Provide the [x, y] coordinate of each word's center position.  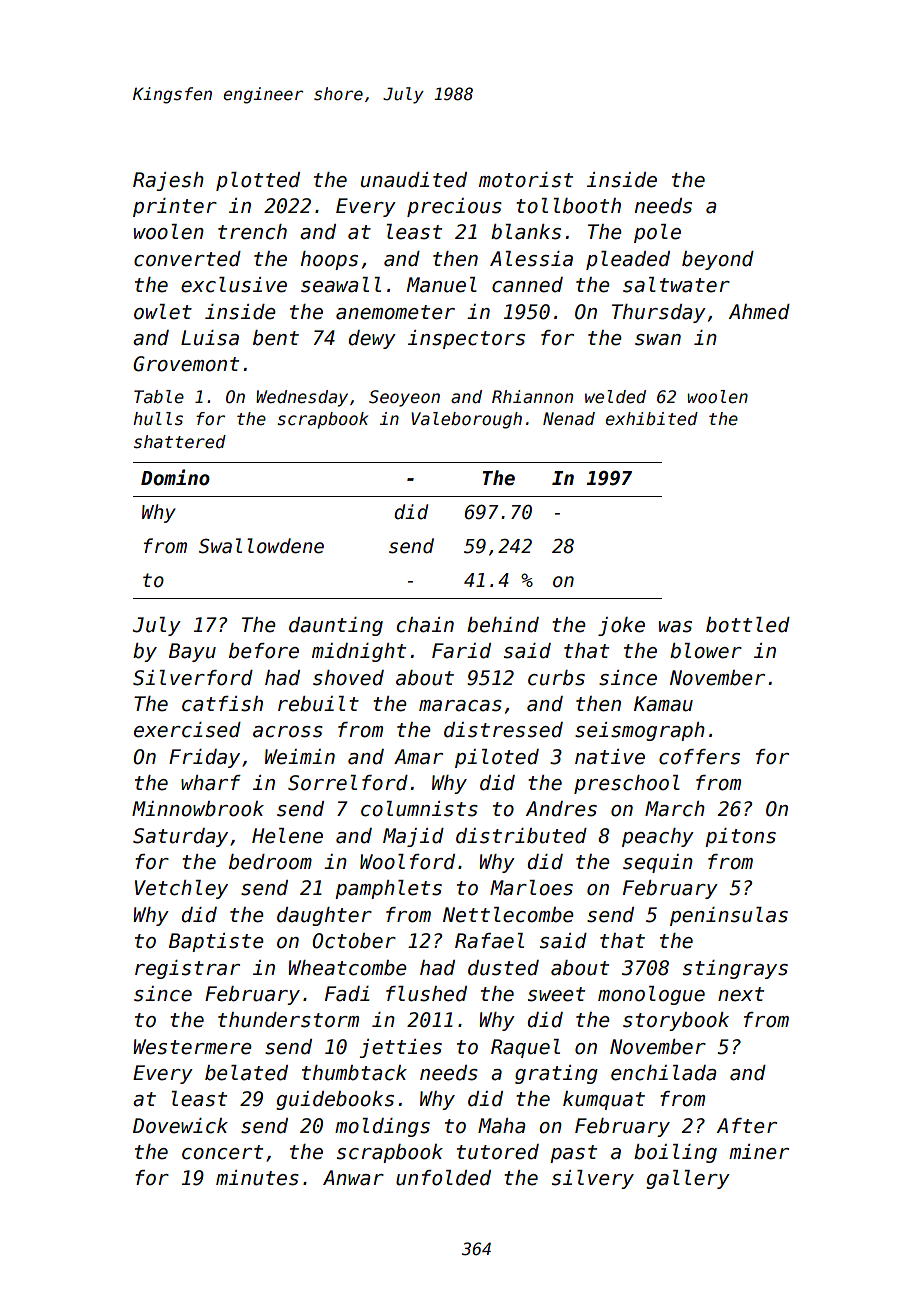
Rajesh [168, 181]
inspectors [466, 339]
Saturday [180, 837]
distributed [521, 836]
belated [246, 1073]
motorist [526, 180]
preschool [627, 784]
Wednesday [302, 398]
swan [658, 340]
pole [657, 233]
